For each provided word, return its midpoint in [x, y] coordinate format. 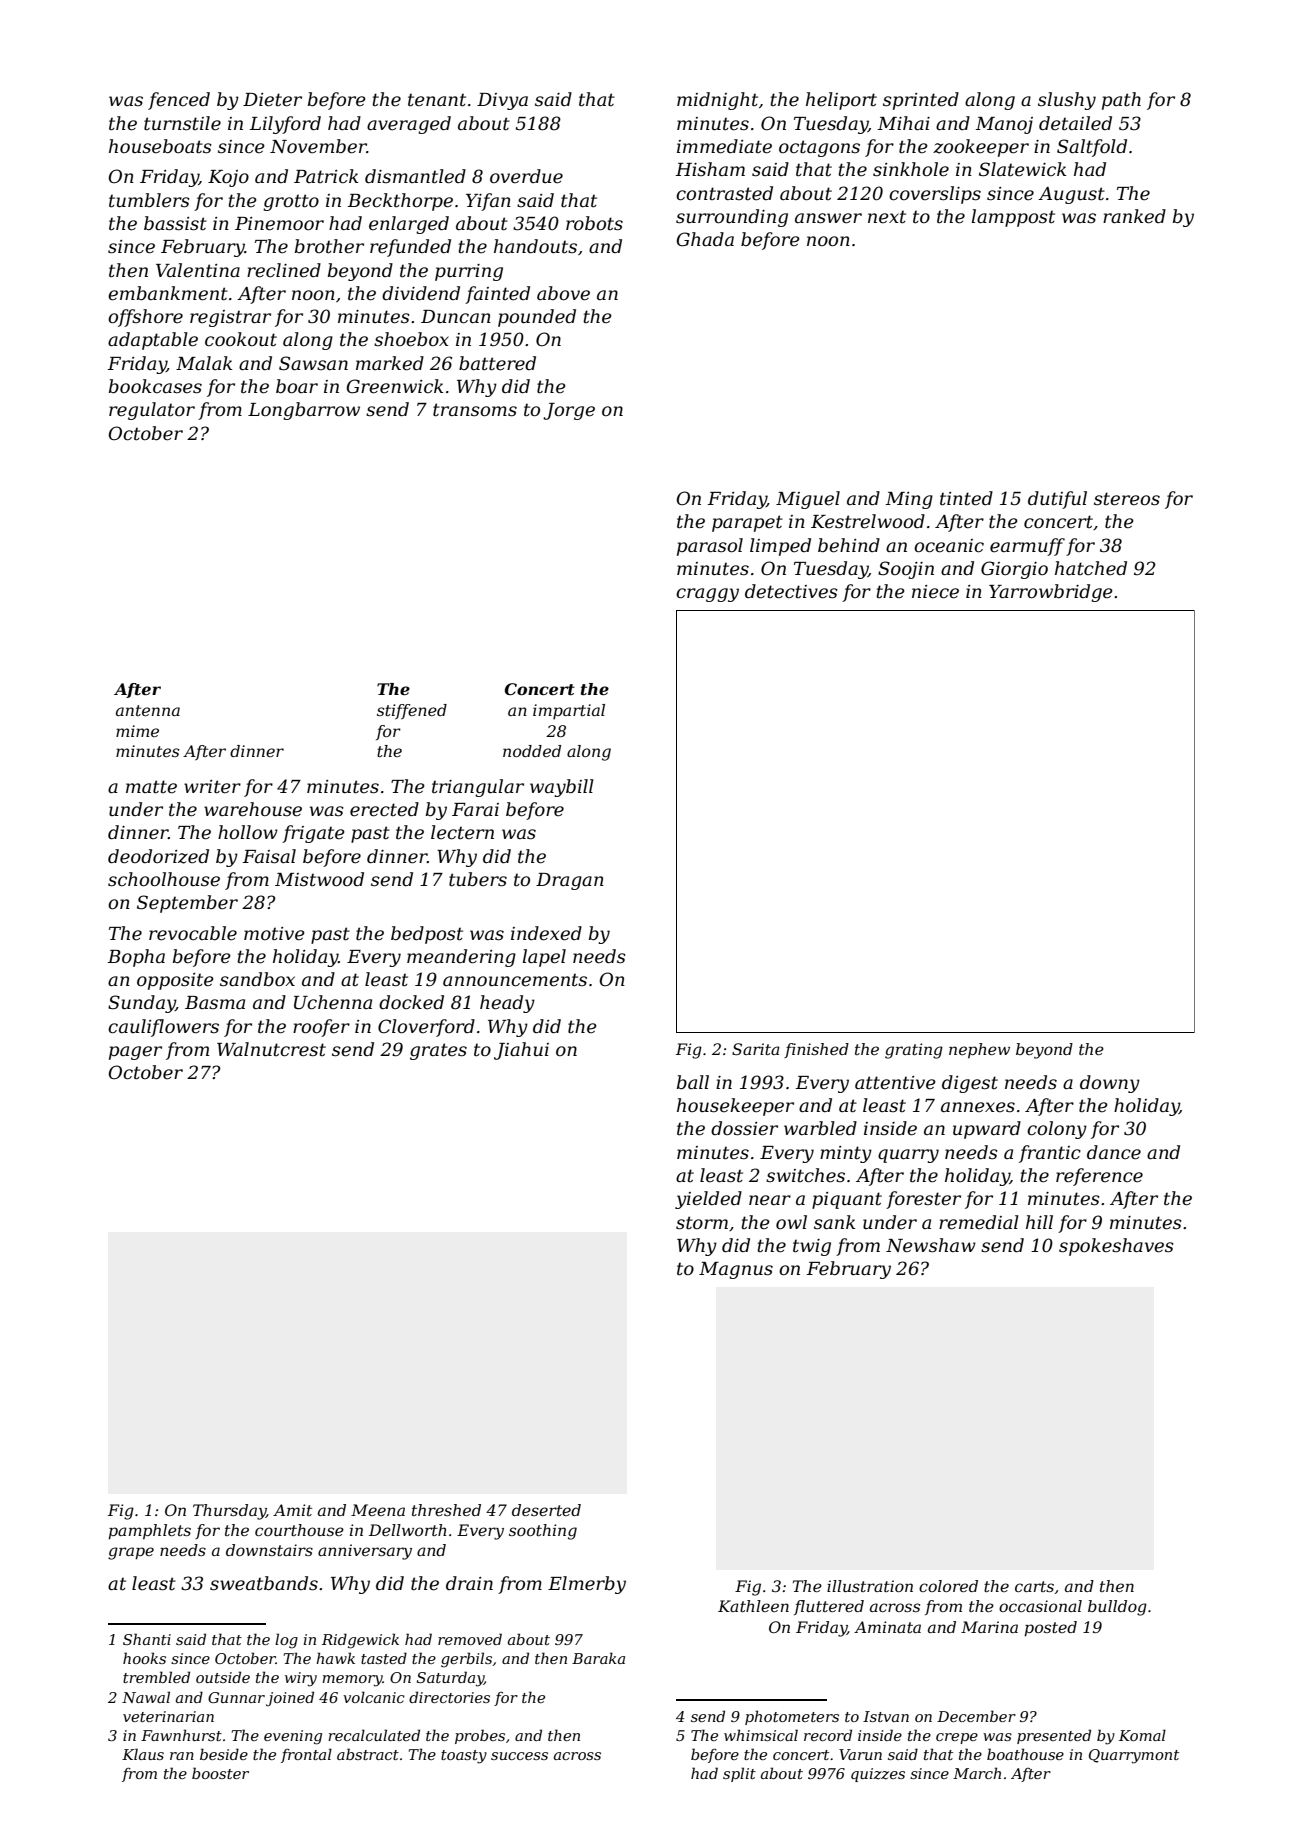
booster [220, 1773]
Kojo [228, 178]
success [519, 1756]
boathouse [1025, 1754]
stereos [1127, 499]
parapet [747, 523]
